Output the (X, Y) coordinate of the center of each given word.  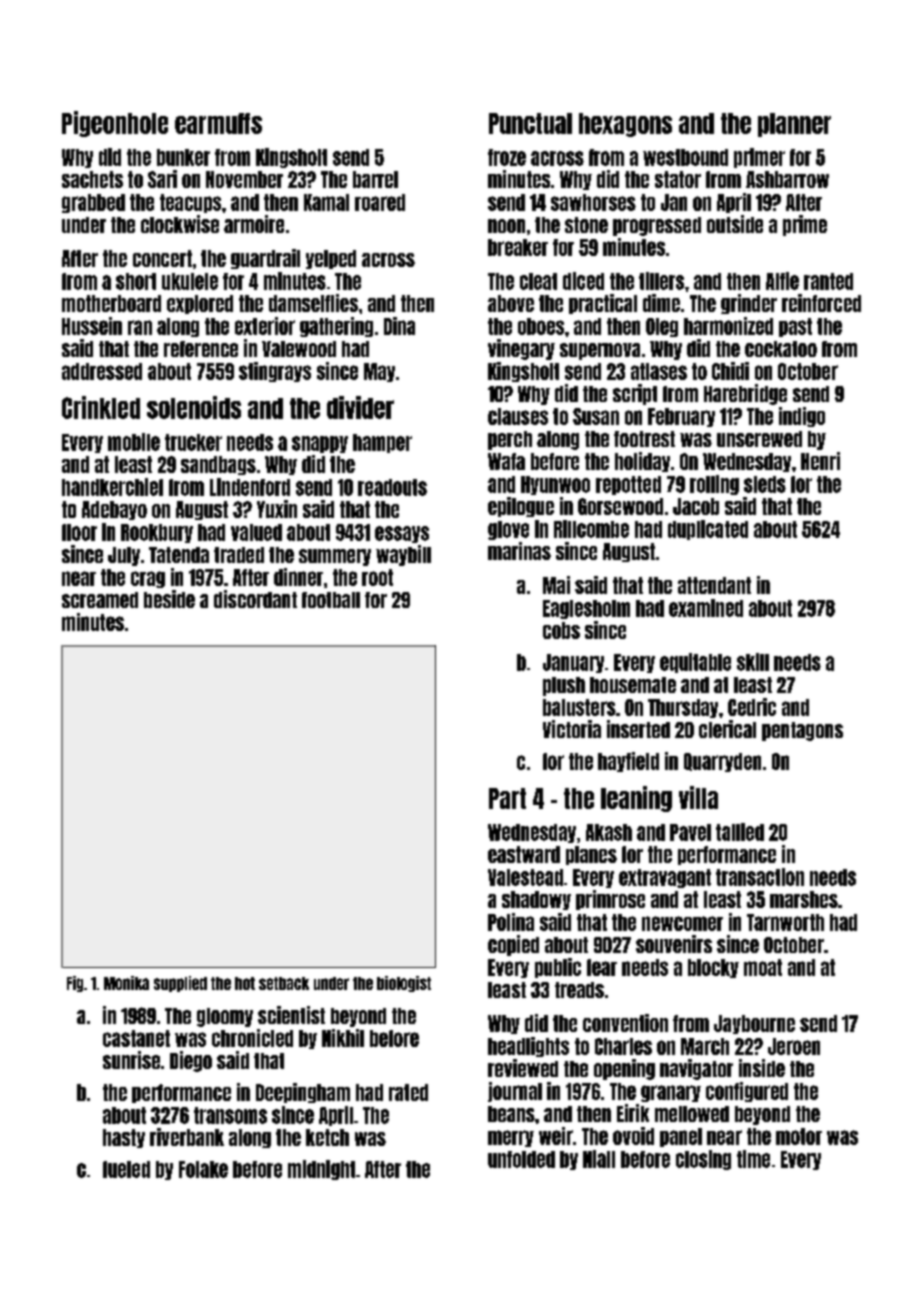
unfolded (521, 1159)
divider (360, 407)
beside (169, 599)
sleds (765, 484)
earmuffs (218, 123)
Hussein (92, 326)
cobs (561, 630)
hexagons (625, 125)
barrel (375, 179)
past (795, 327)
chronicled (252, 1038)
